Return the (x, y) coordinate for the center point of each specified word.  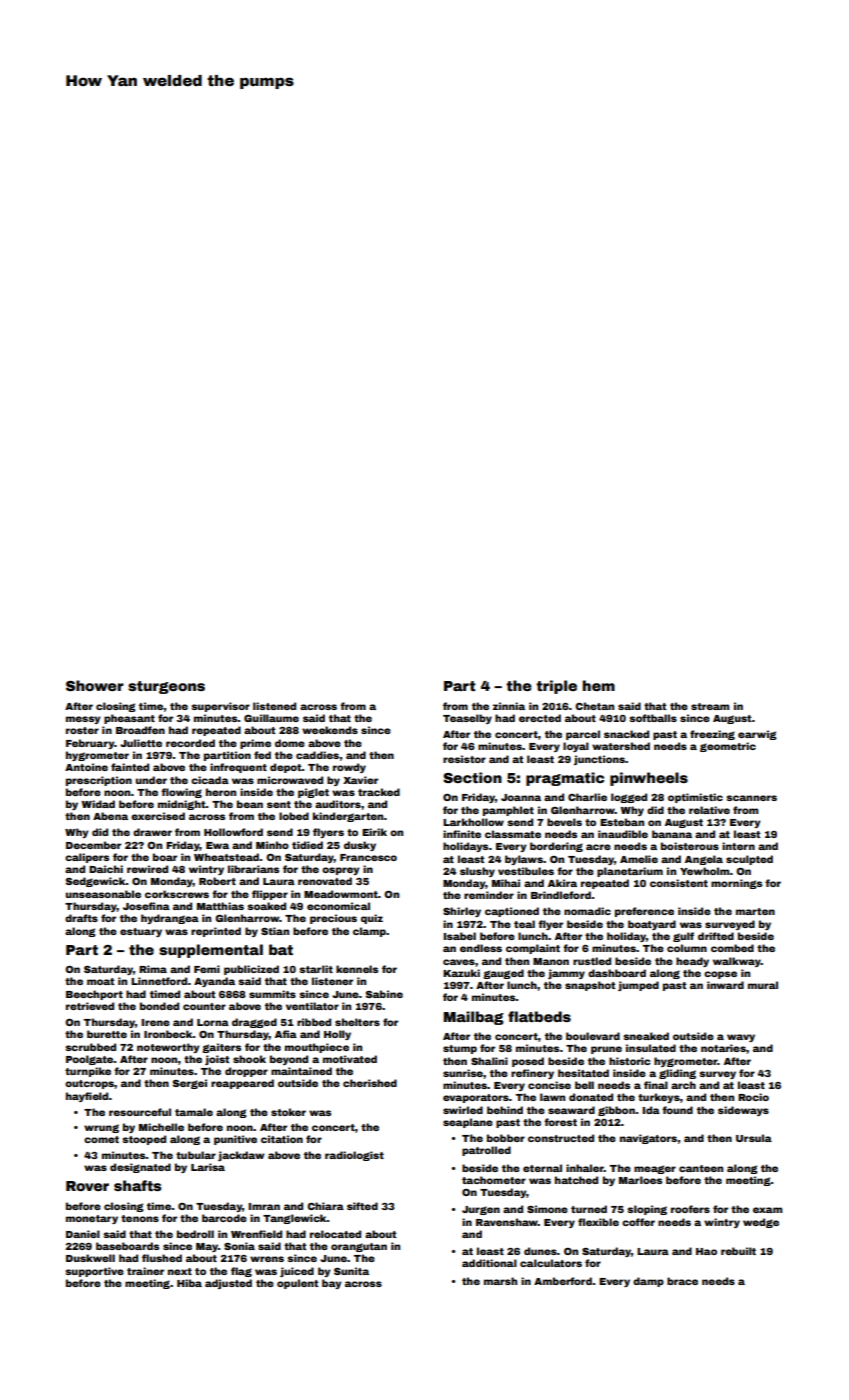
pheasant (129, 719)
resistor (464, 759)
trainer (145, 1271)
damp (648, 1282)
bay (332, 1284)
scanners (751, 798)
